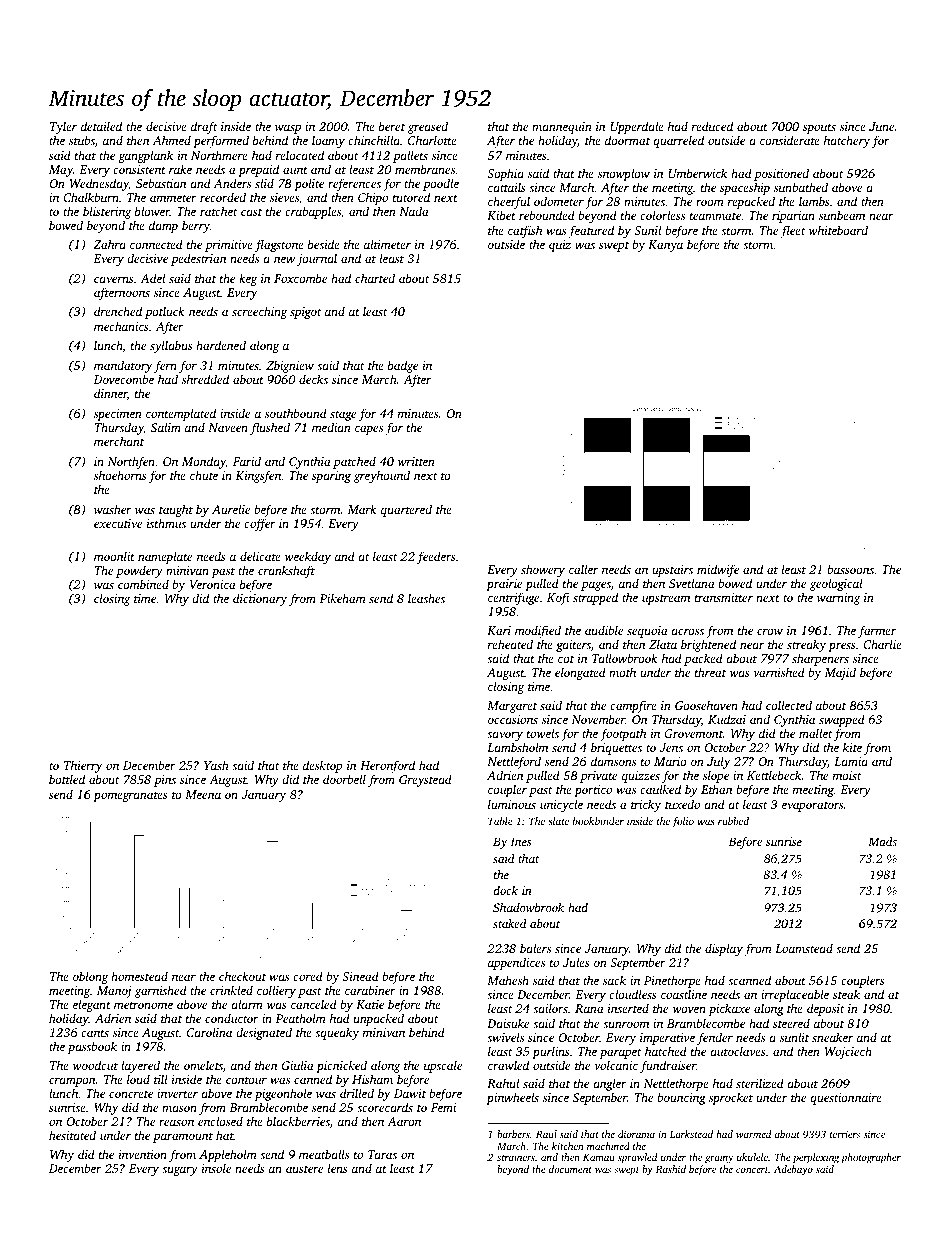 The image size is (952, 1233). I want to click on austere, so click(304, 1169).
